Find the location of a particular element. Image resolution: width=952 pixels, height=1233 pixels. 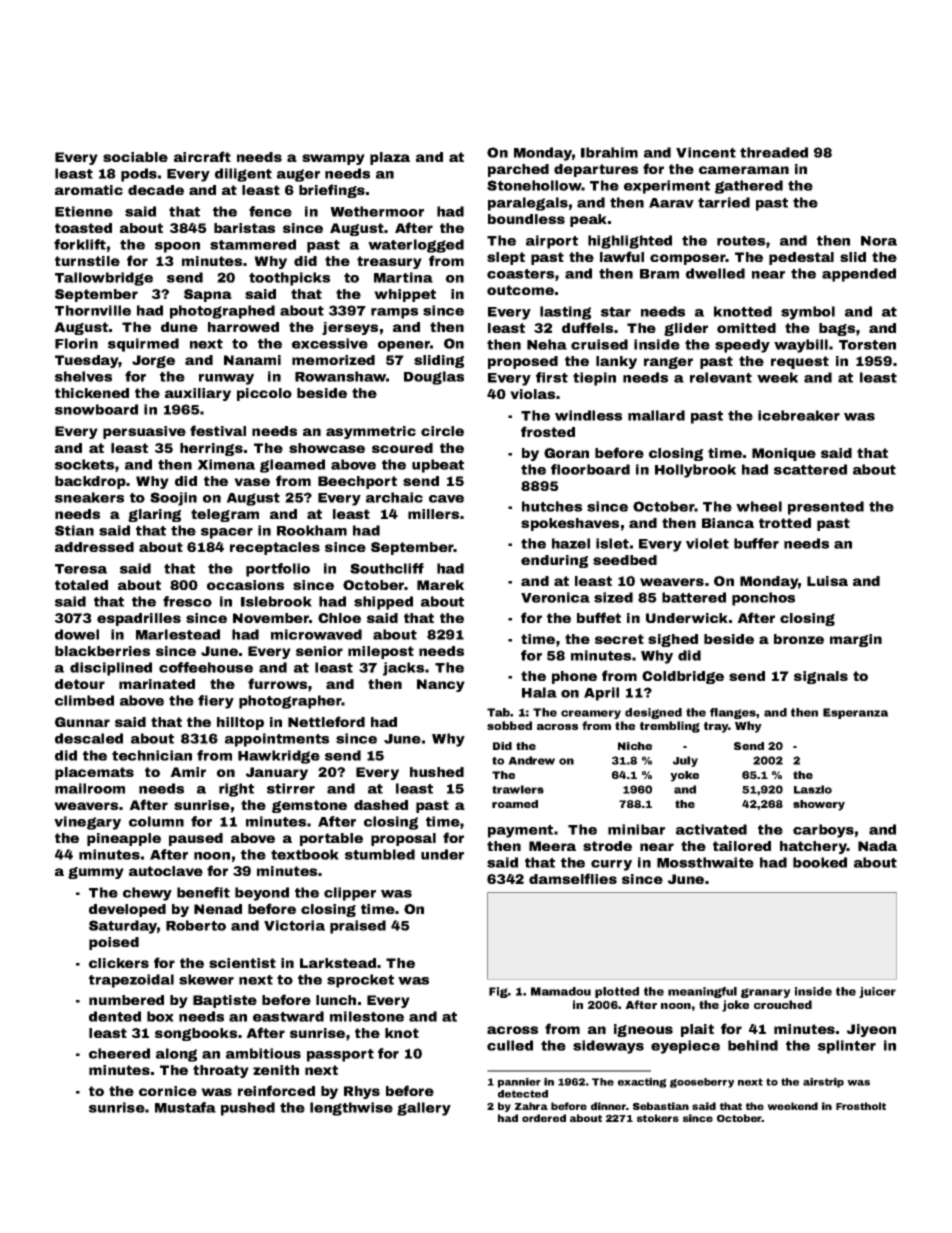

diligent is located at coordinates (243, 175).
